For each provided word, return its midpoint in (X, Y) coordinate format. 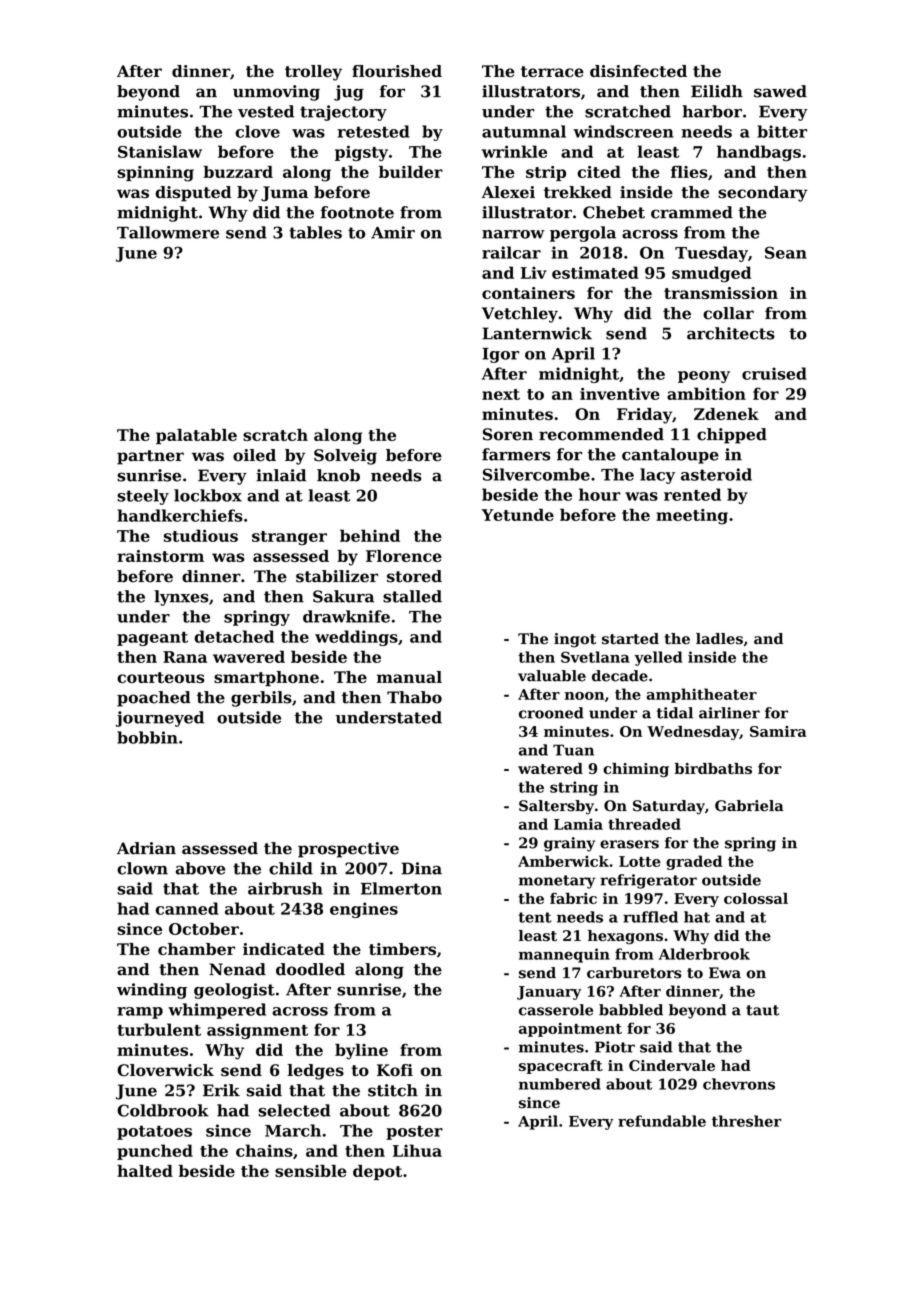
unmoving (276, 93)
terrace (552, 71)
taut (762, 1010)
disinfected (638, 71)
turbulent (159, 1029)
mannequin (564, 955)
